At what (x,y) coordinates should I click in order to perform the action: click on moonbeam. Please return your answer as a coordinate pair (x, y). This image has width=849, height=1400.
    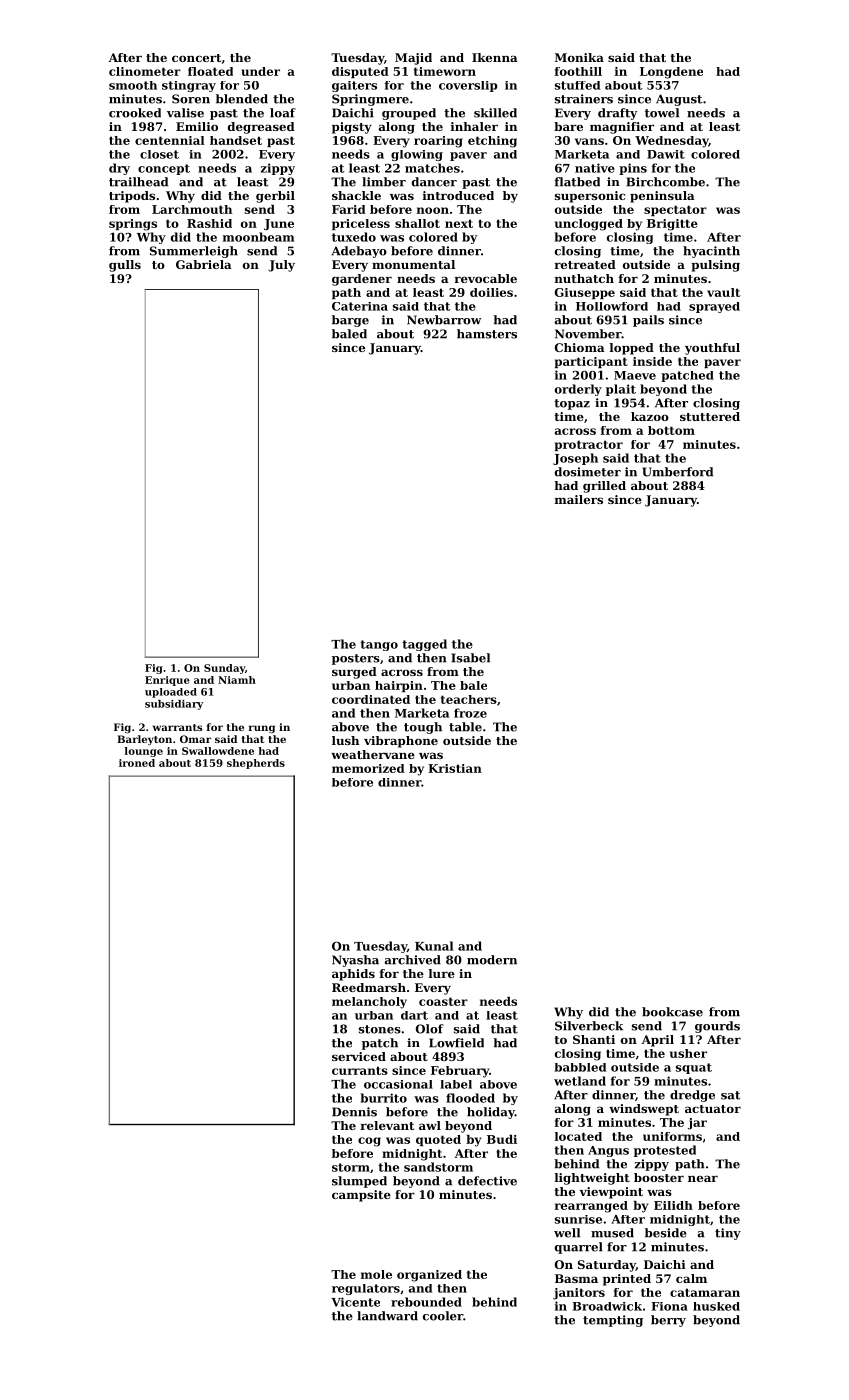
    Looking at the image, I should click on (258, 237).
